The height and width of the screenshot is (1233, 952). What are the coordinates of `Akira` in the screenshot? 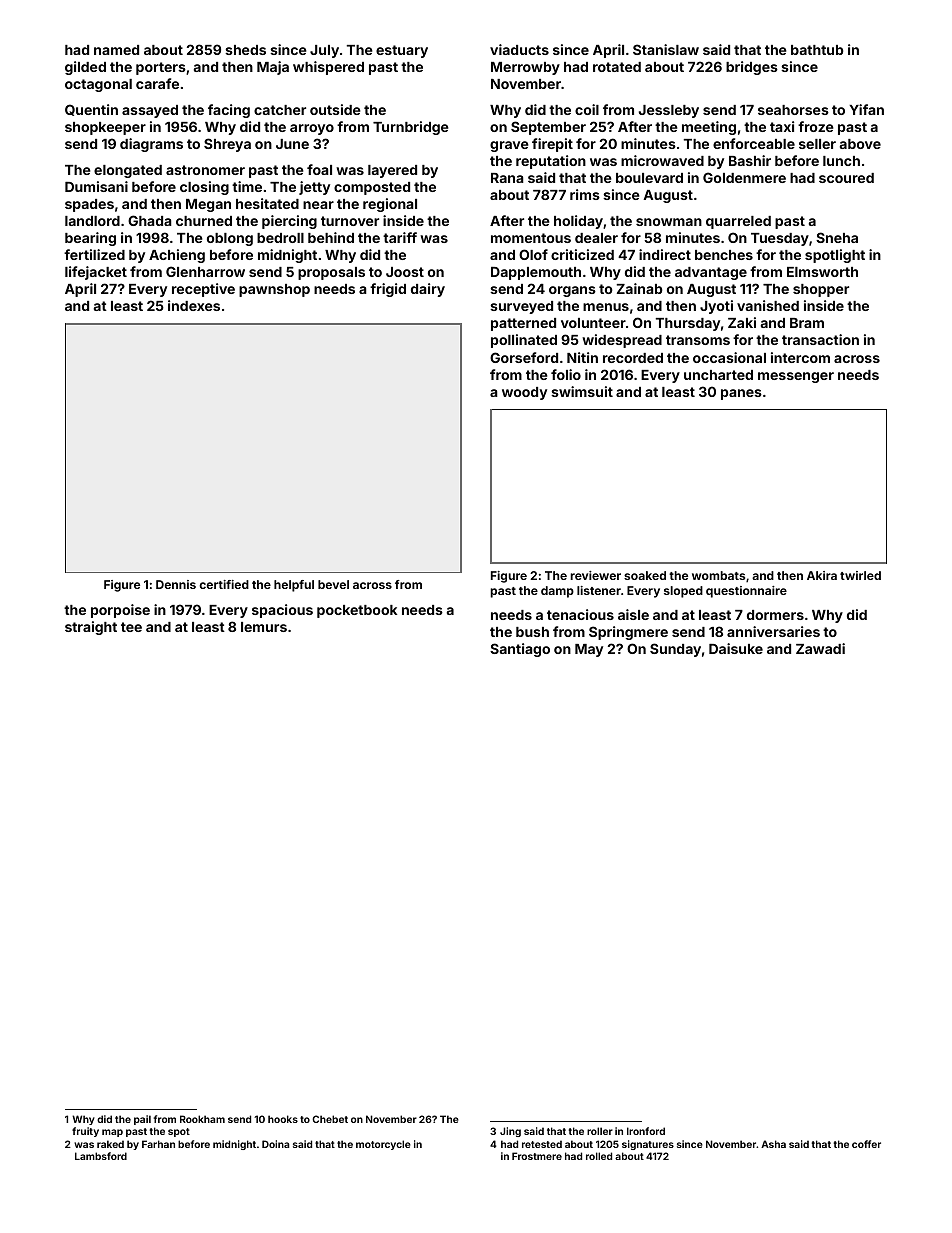 It's located at (822, 575).
